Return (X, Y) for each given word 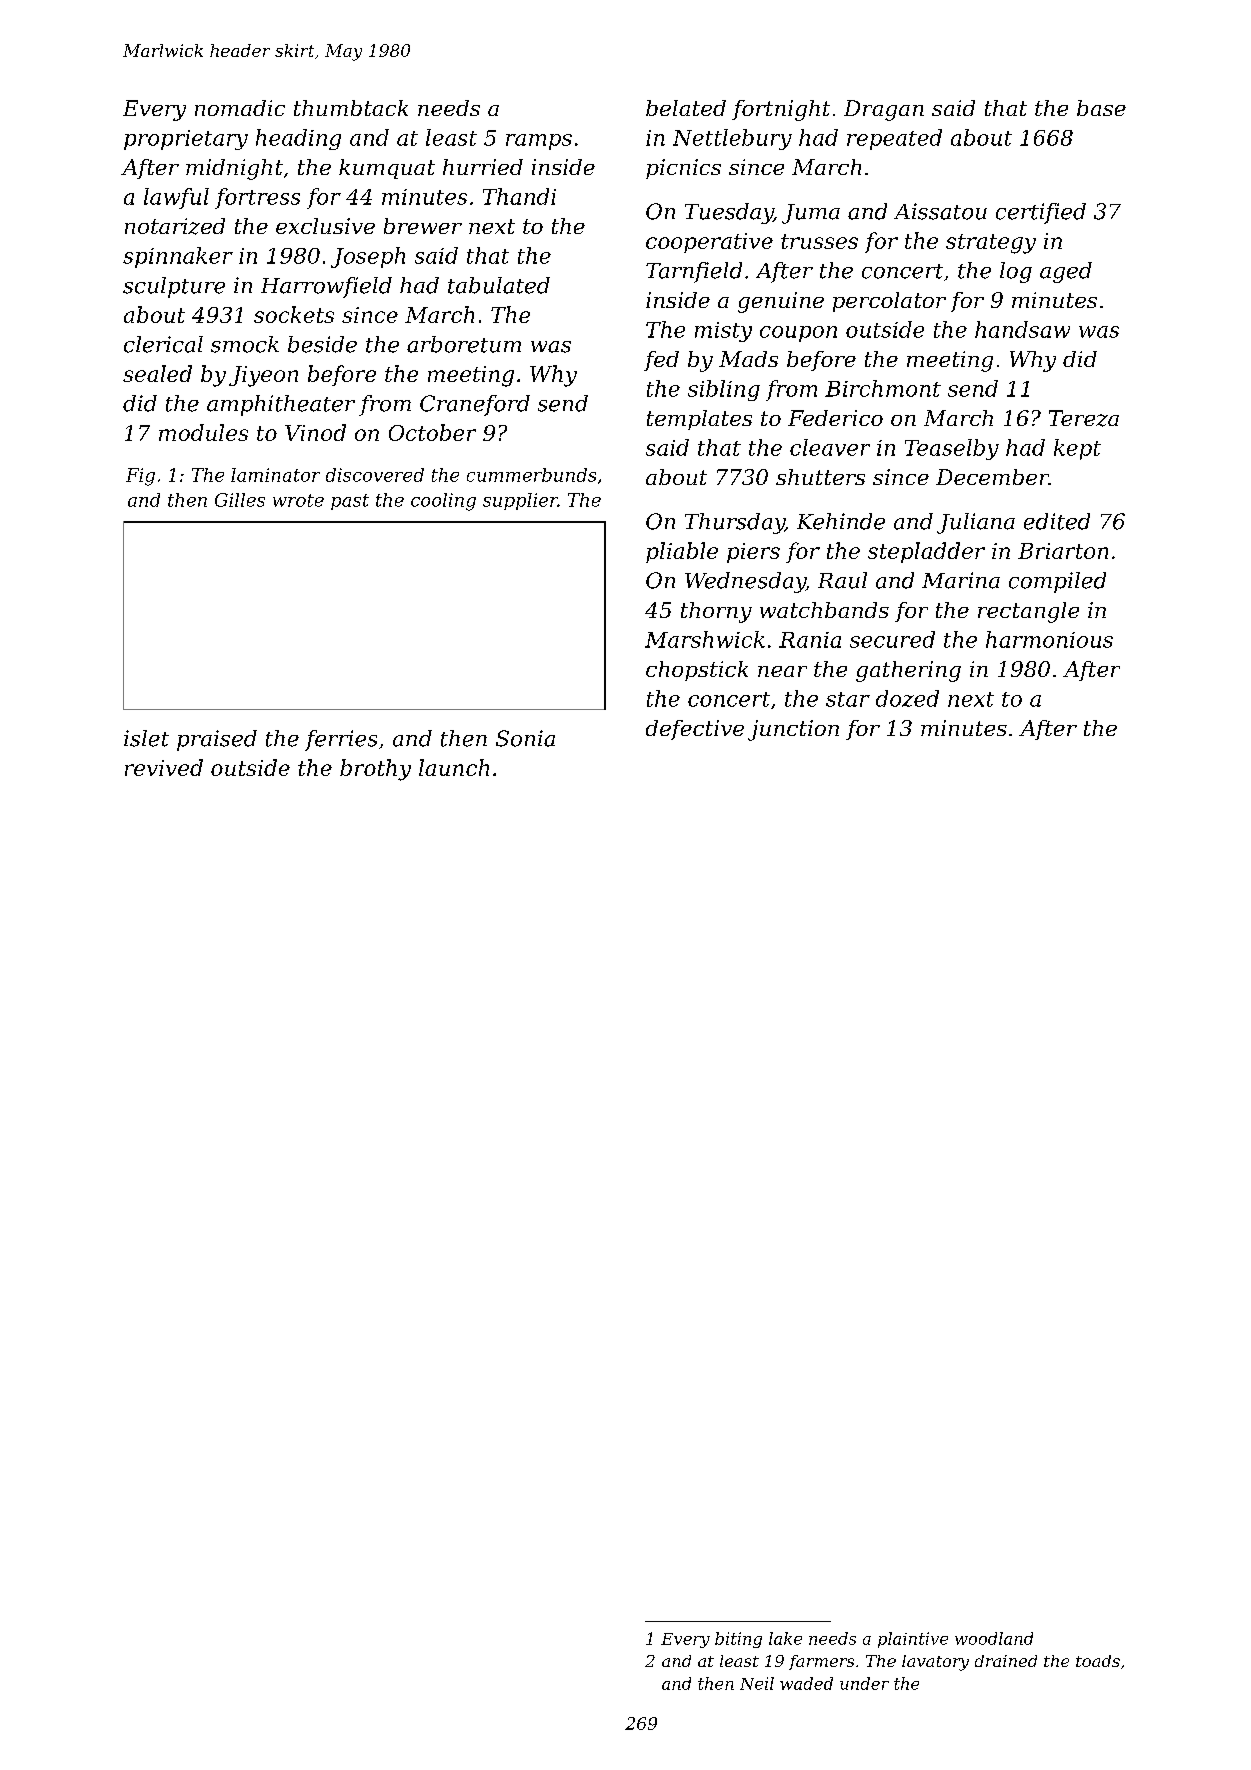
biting (738, 1640)
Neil (757, 1683)
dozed (907, 698)
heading (298, 139)
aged (1066, 272)
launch (454, 767)
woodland (994, 1638)
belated (686, 108)
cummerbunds (531, 475)
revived (164, 767)
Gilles (240, 500)
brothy (375, 770)
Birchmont (883, 388)
